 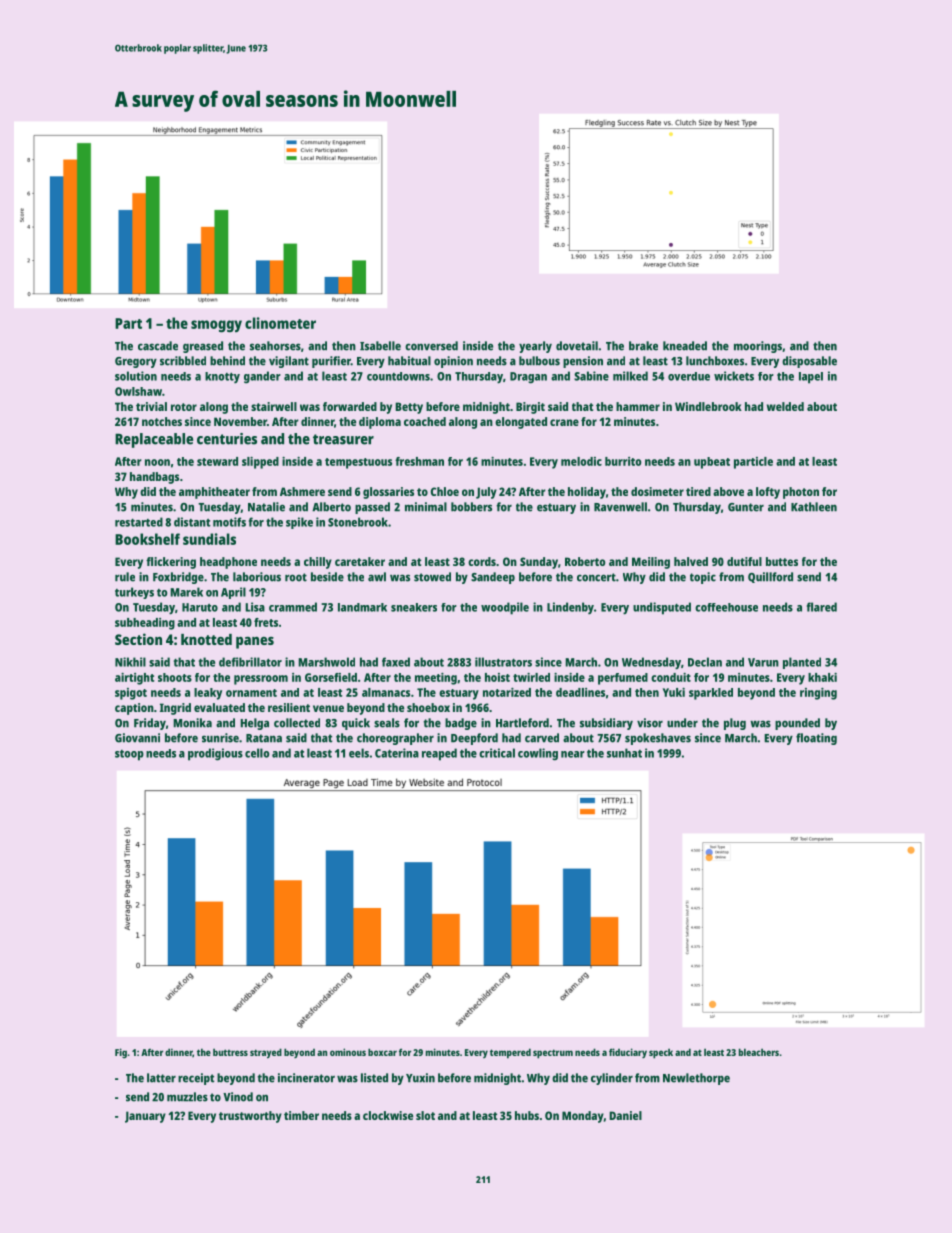 I want to click on bleachers, so click(x=759, y=1052).
